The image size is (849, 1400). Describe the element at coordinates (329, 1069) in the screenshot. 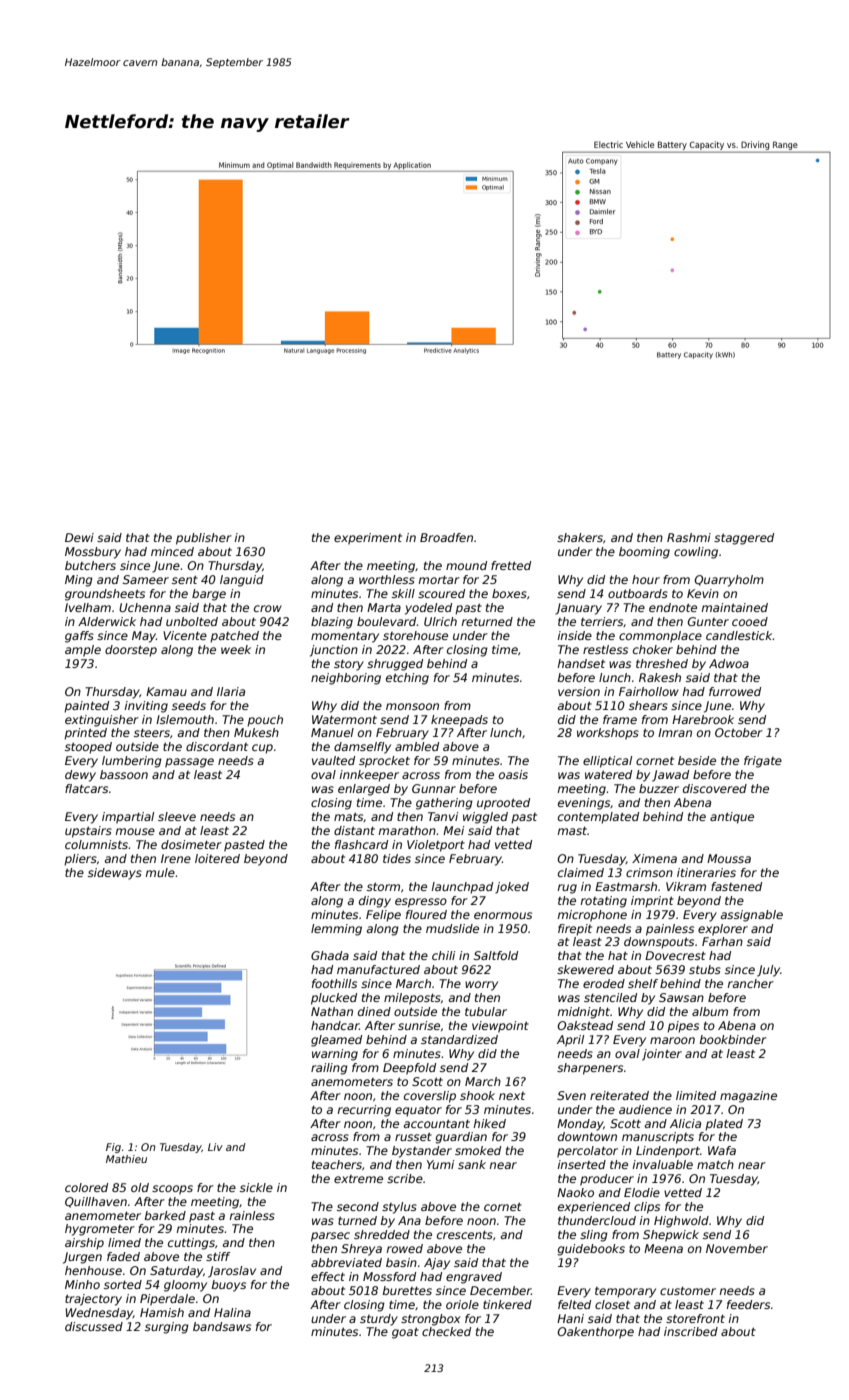

I see `railing` at that location.
